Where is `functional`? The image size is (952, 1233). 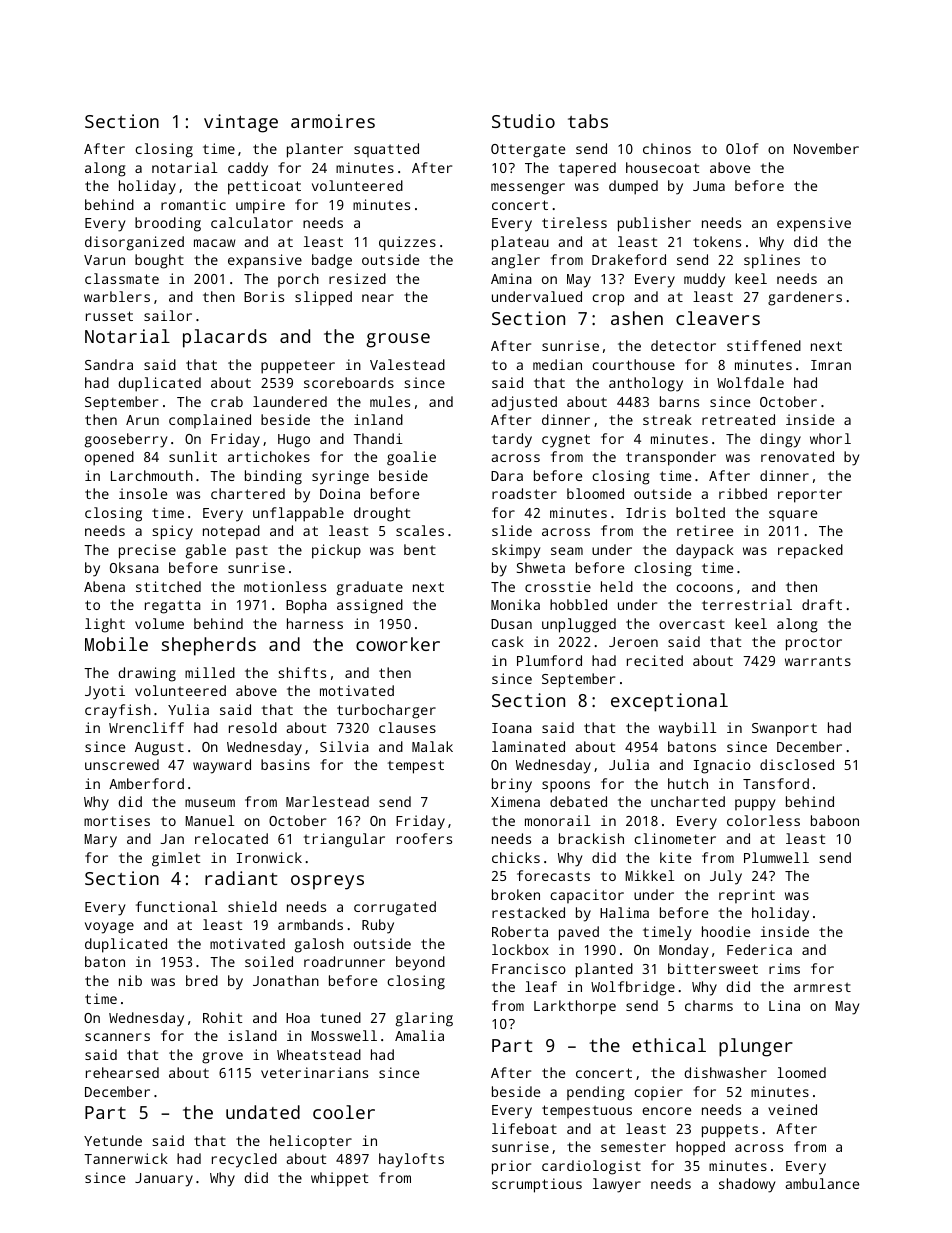
functional is located at coordinates (177, 906).
